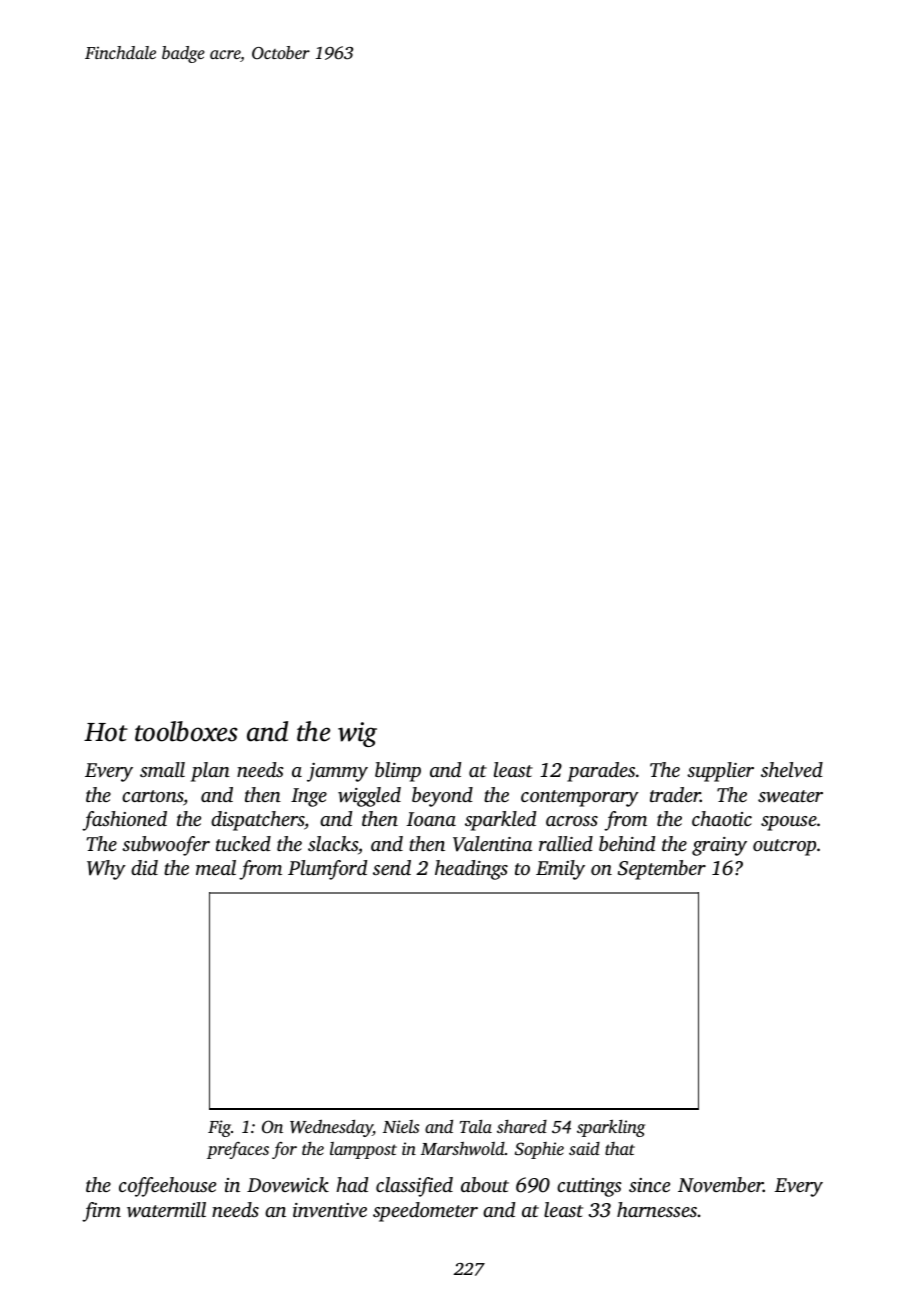  Describe the element at coordinates (620, 1148) in the screenshot. I see `that` at that location.
